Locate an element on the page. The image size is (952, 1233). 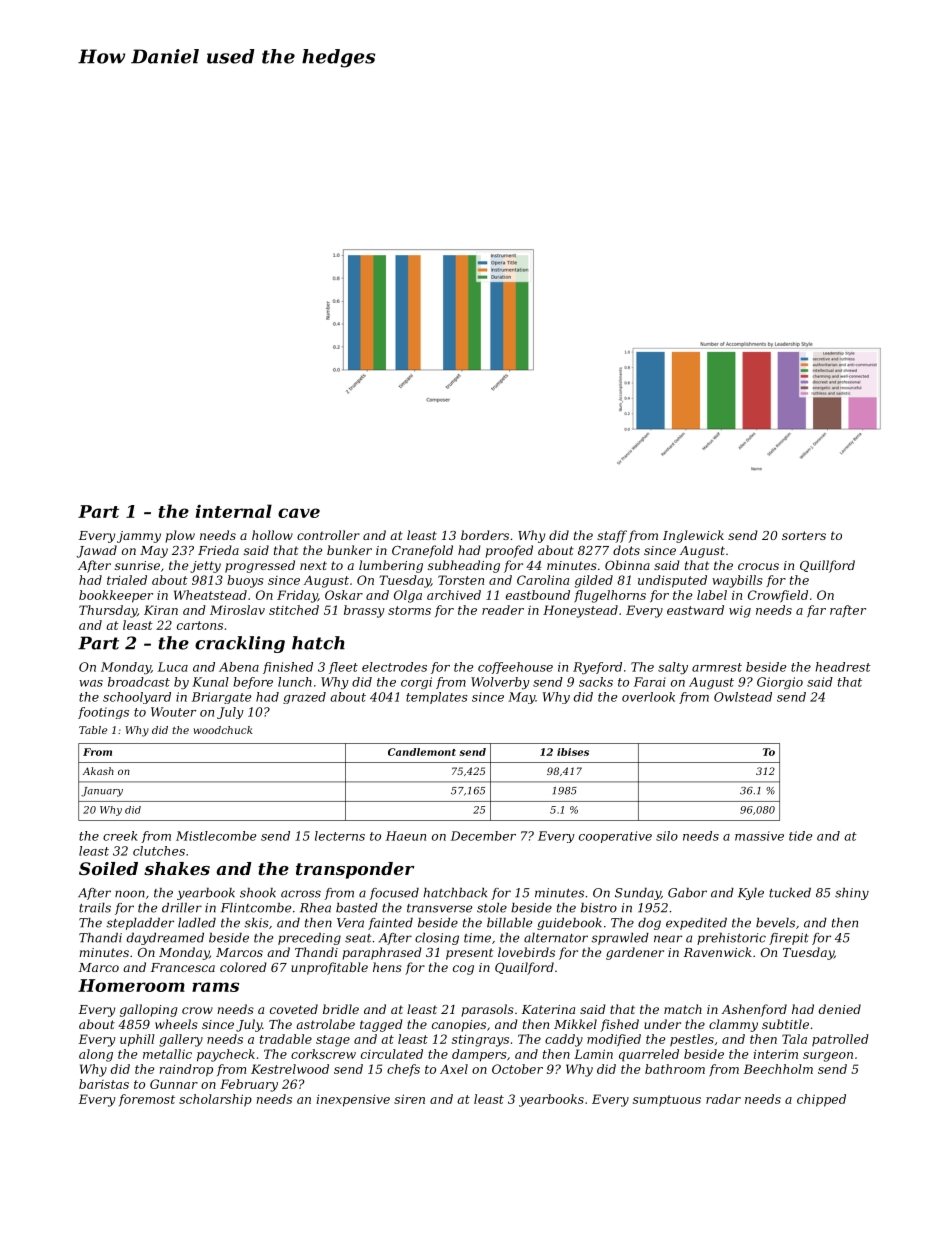
time is located at coordinates (477, 938).
